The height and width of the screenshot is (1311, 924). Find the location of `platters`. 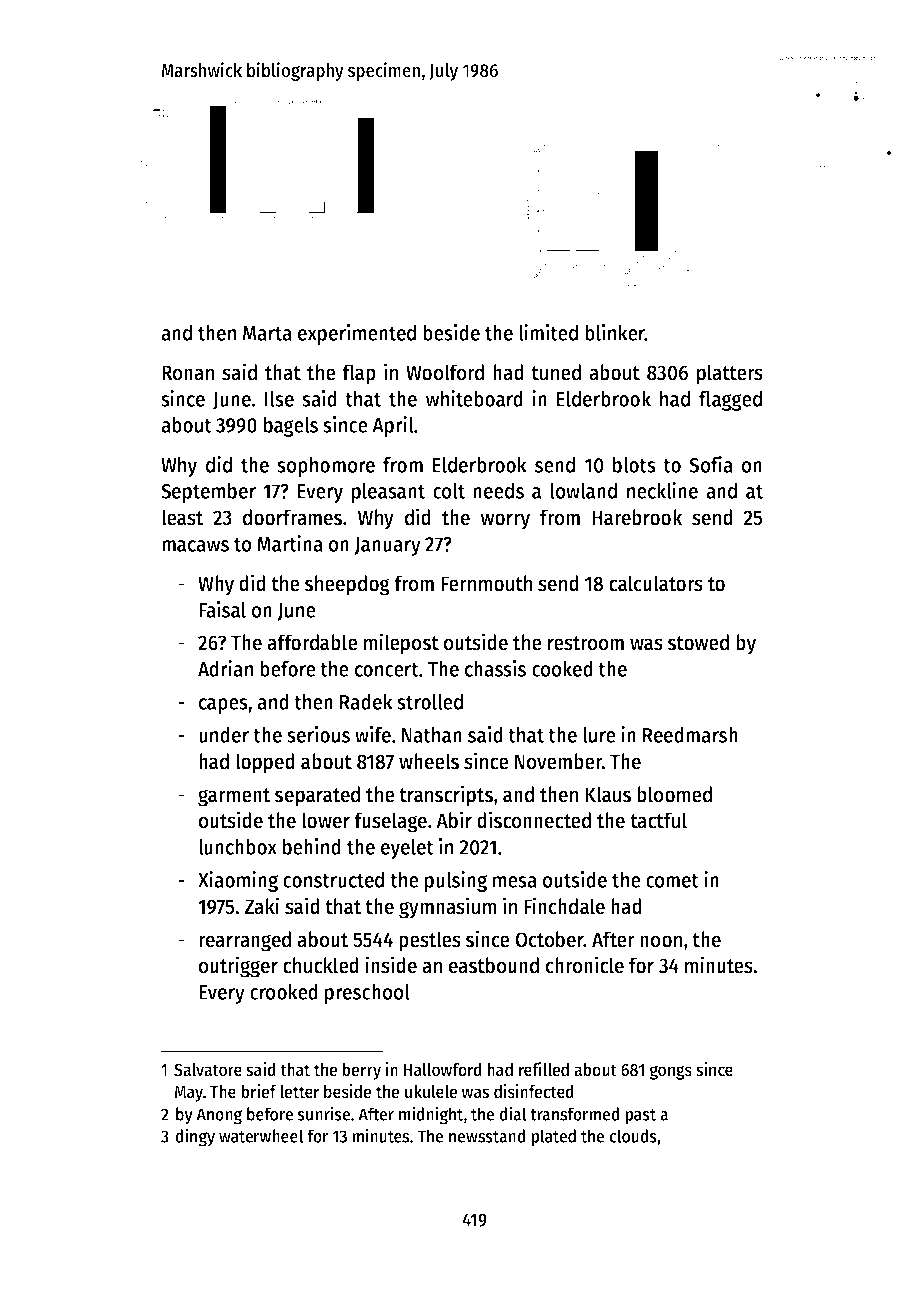

platters is located at coordinates (730, 374).
